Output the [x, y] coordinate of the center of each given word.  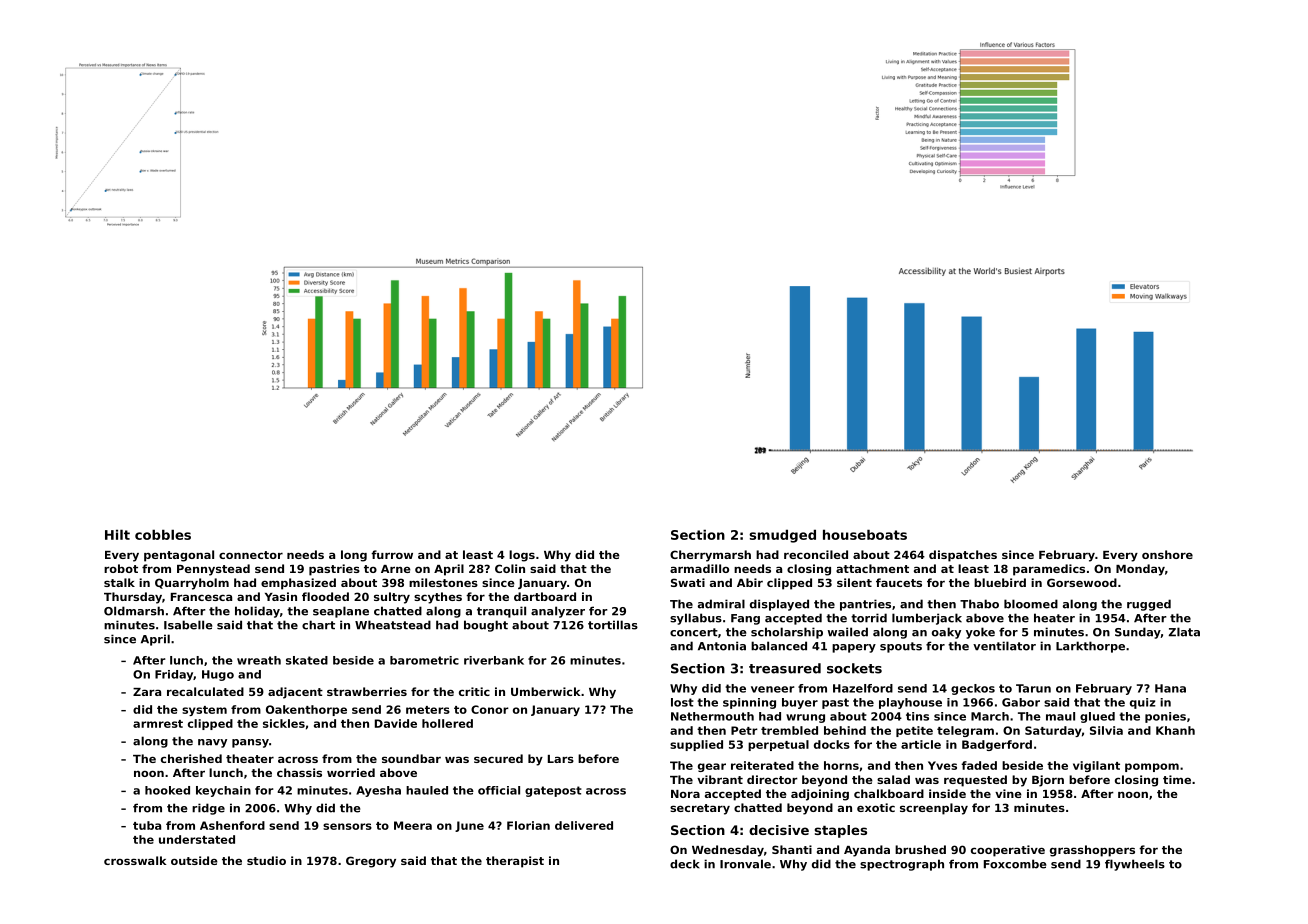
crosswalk [135, 860]
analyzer [558, 612]
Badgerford [997, 745]
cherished [191, 758]
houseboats [865, 534]
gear [712, 767]
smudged [782, 536]
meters [428, 710]
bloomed [1031, 604]
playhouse [910, 703]
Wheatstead [393, 625]
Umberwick [546, 691]
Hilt [117, 534]
